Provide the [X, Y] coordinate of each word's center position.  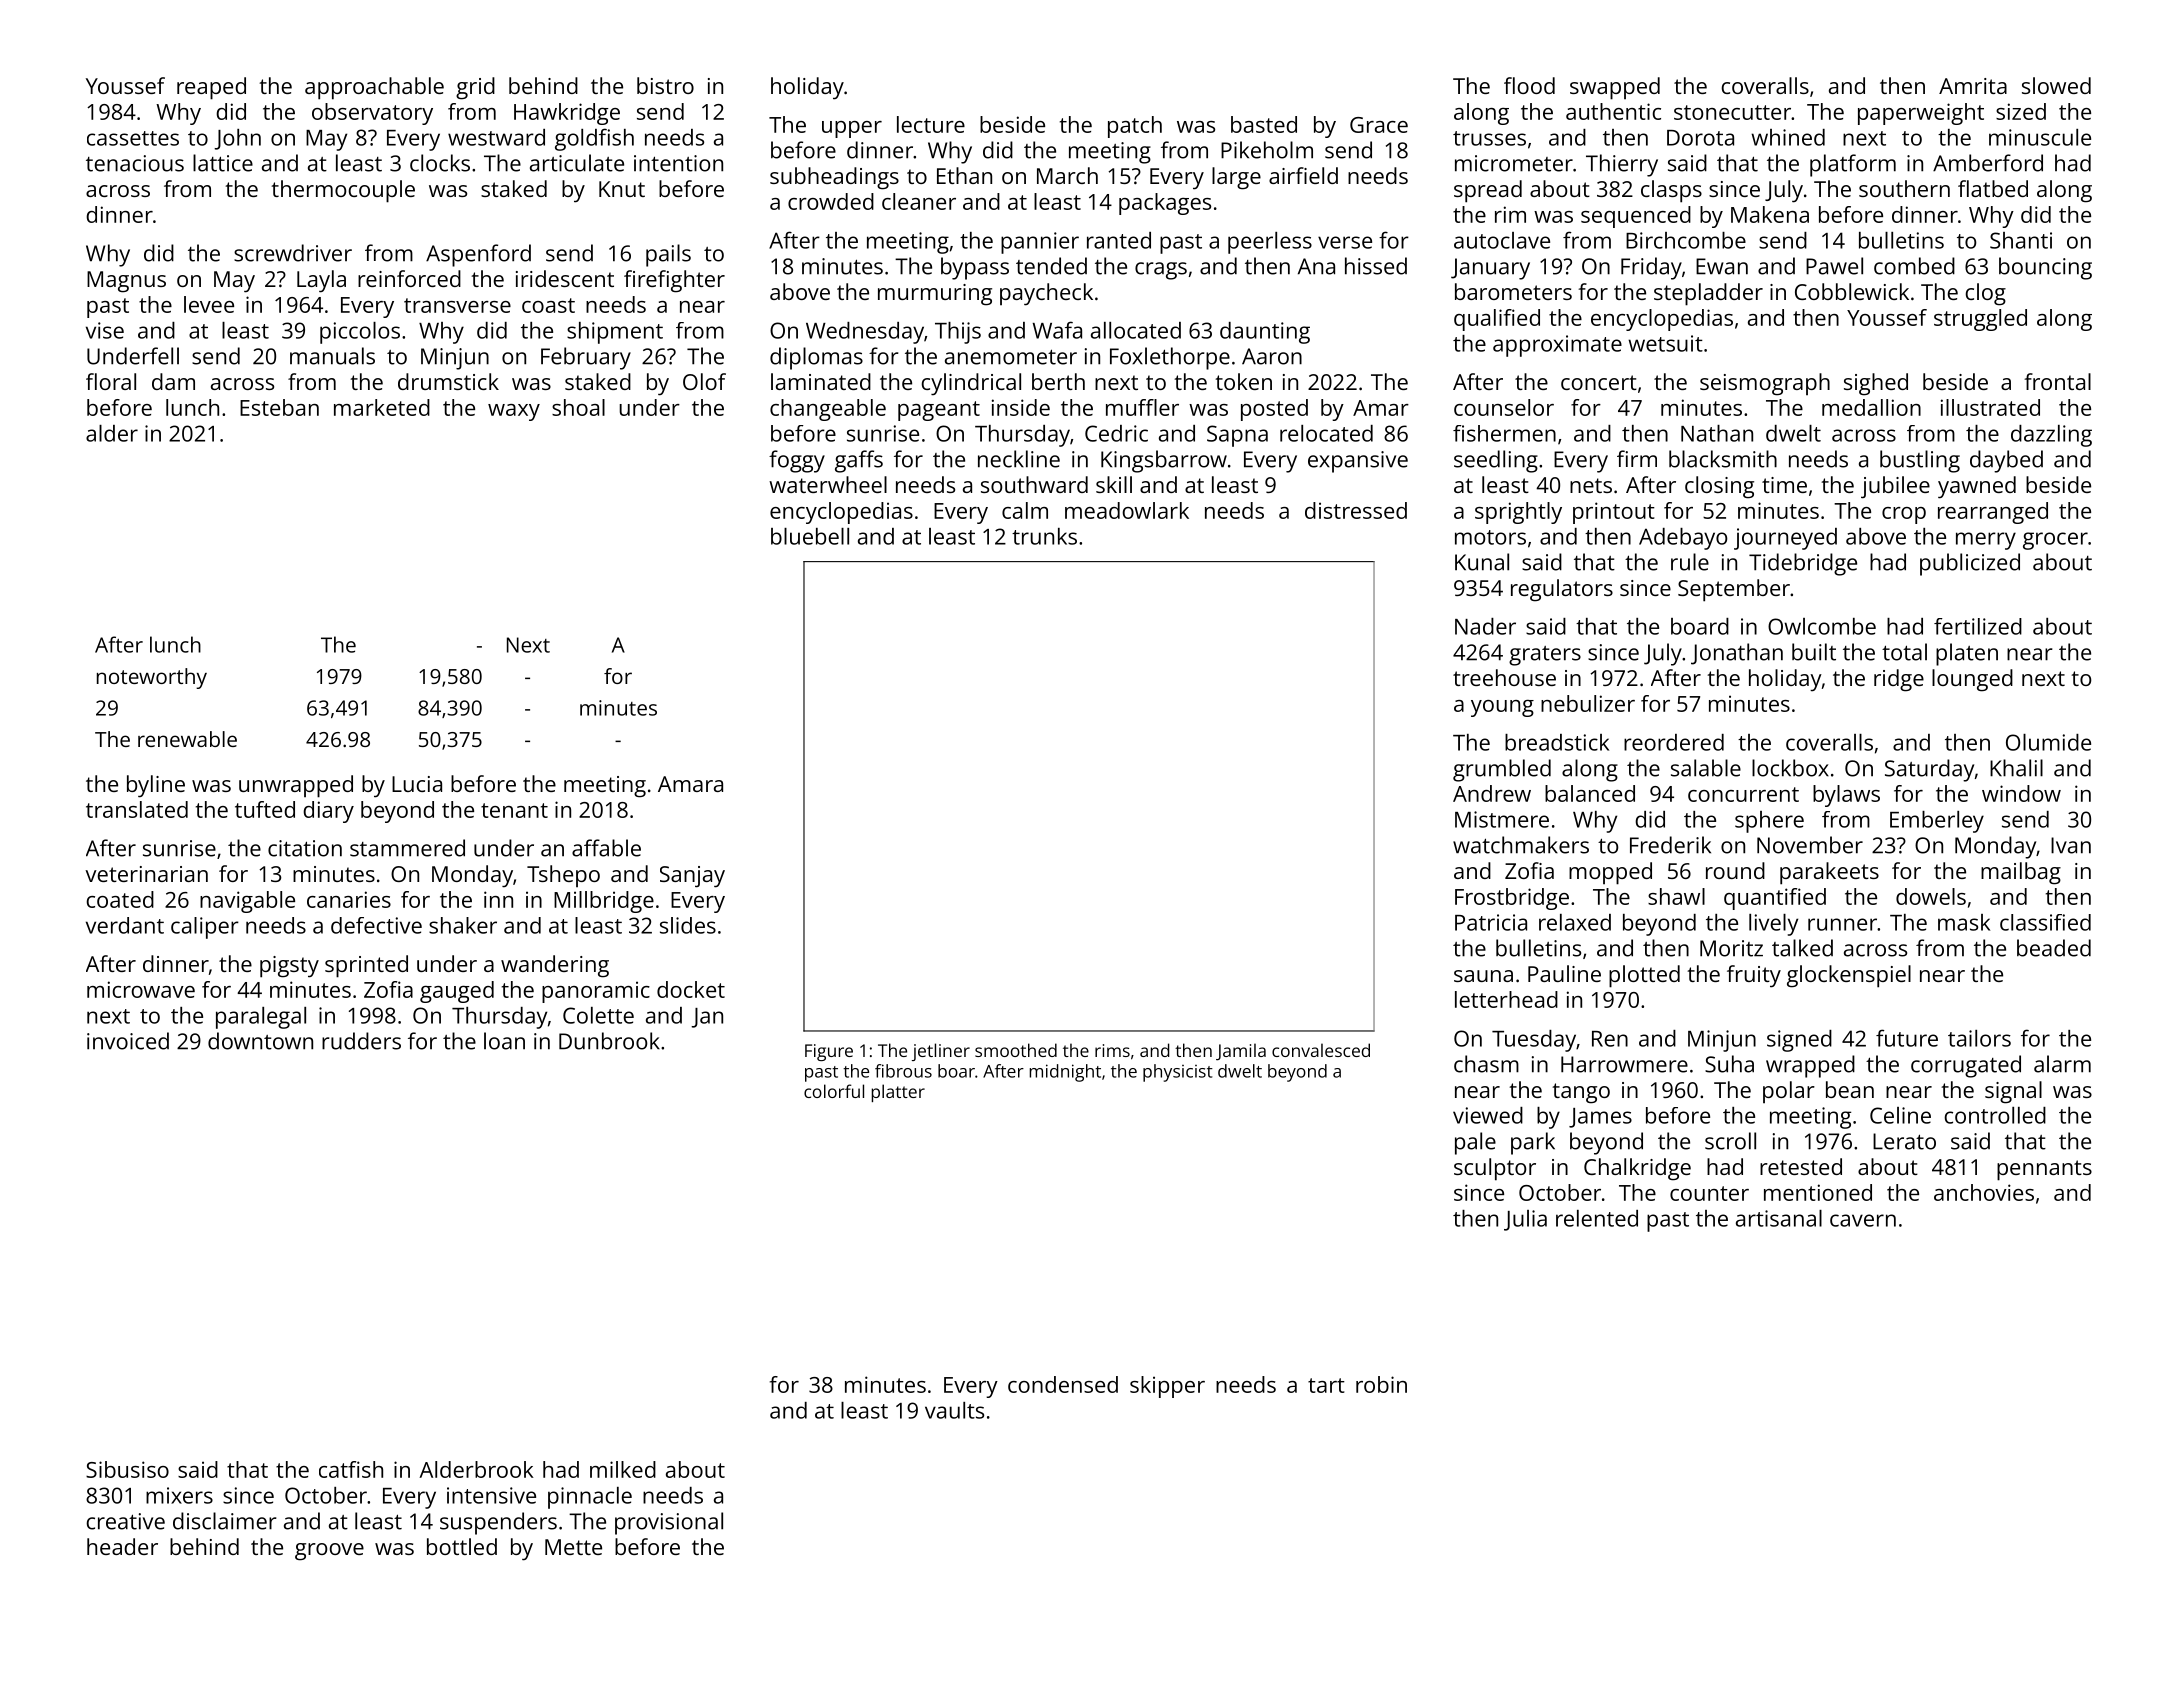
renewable [187, 739]
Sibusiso [127, 1469]
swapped [1615, 88]
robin [1381, 1384]
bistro [665, 85]
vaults [954, 1410]
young [1502, 708]
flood [1529, 85]
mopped [1610, 873]
